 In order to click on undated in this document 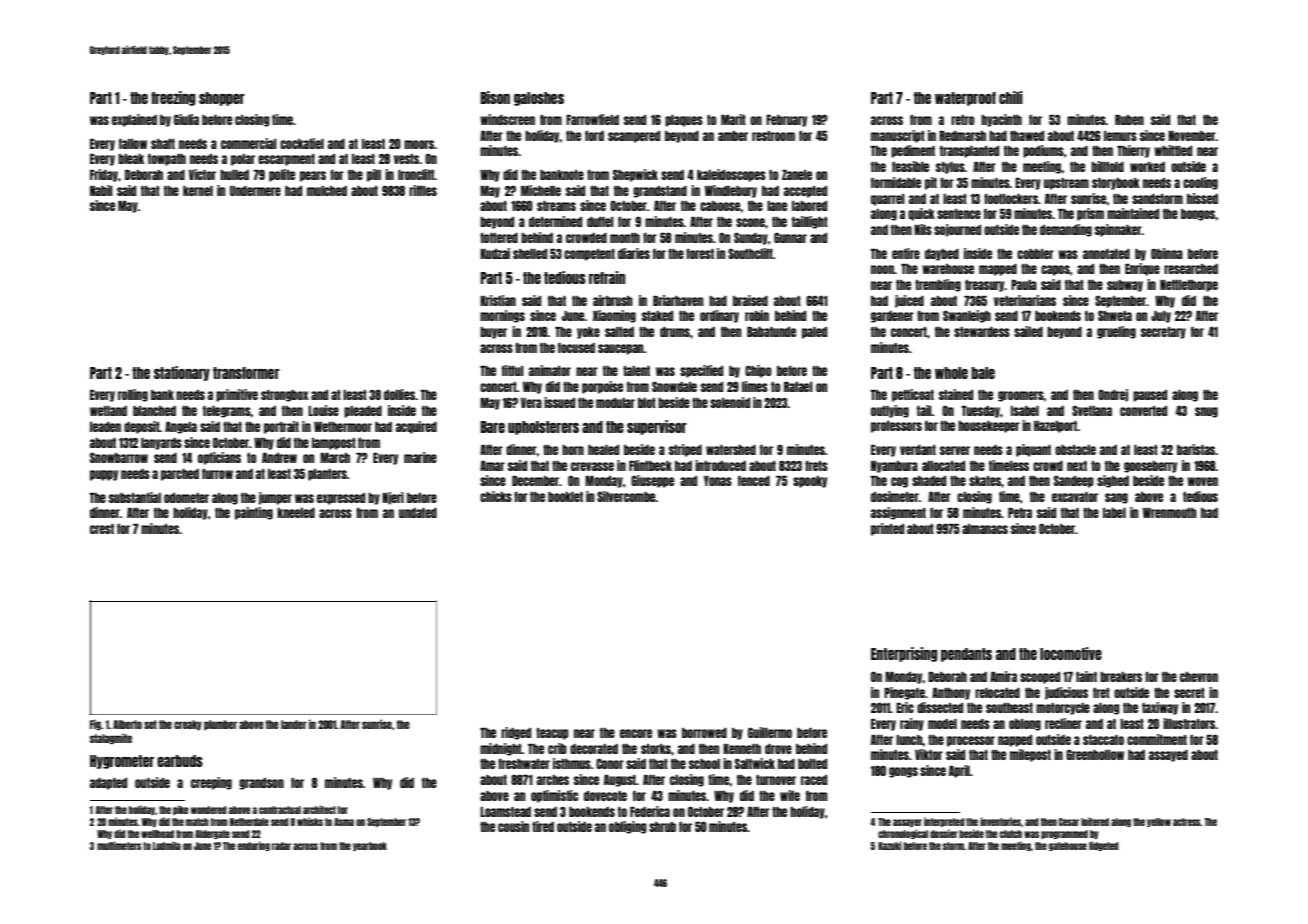, I will do `click(418, 513)`.
